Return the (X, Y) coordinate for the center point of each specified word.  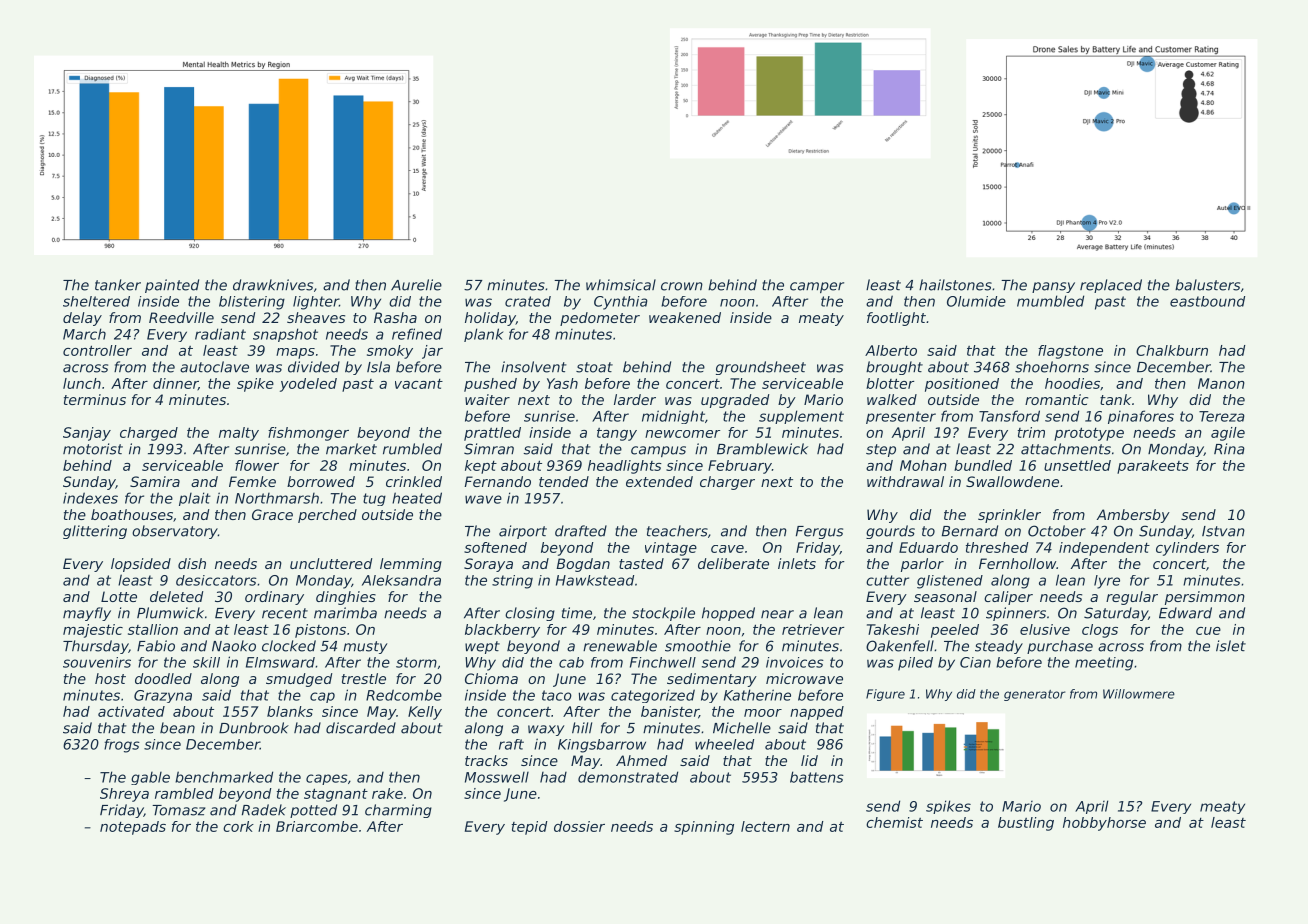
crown (682, 286)
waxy (546, 730)
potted (313, 811)
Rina (1229, 449)
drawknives (273, 285)
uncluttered (331, 563)
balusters (1207, 285)
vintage (671, 549)
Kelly (425, 713)
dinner (175, 384)
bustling (1026, 824)
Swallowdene (1012, 481)
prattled (492, 434)
